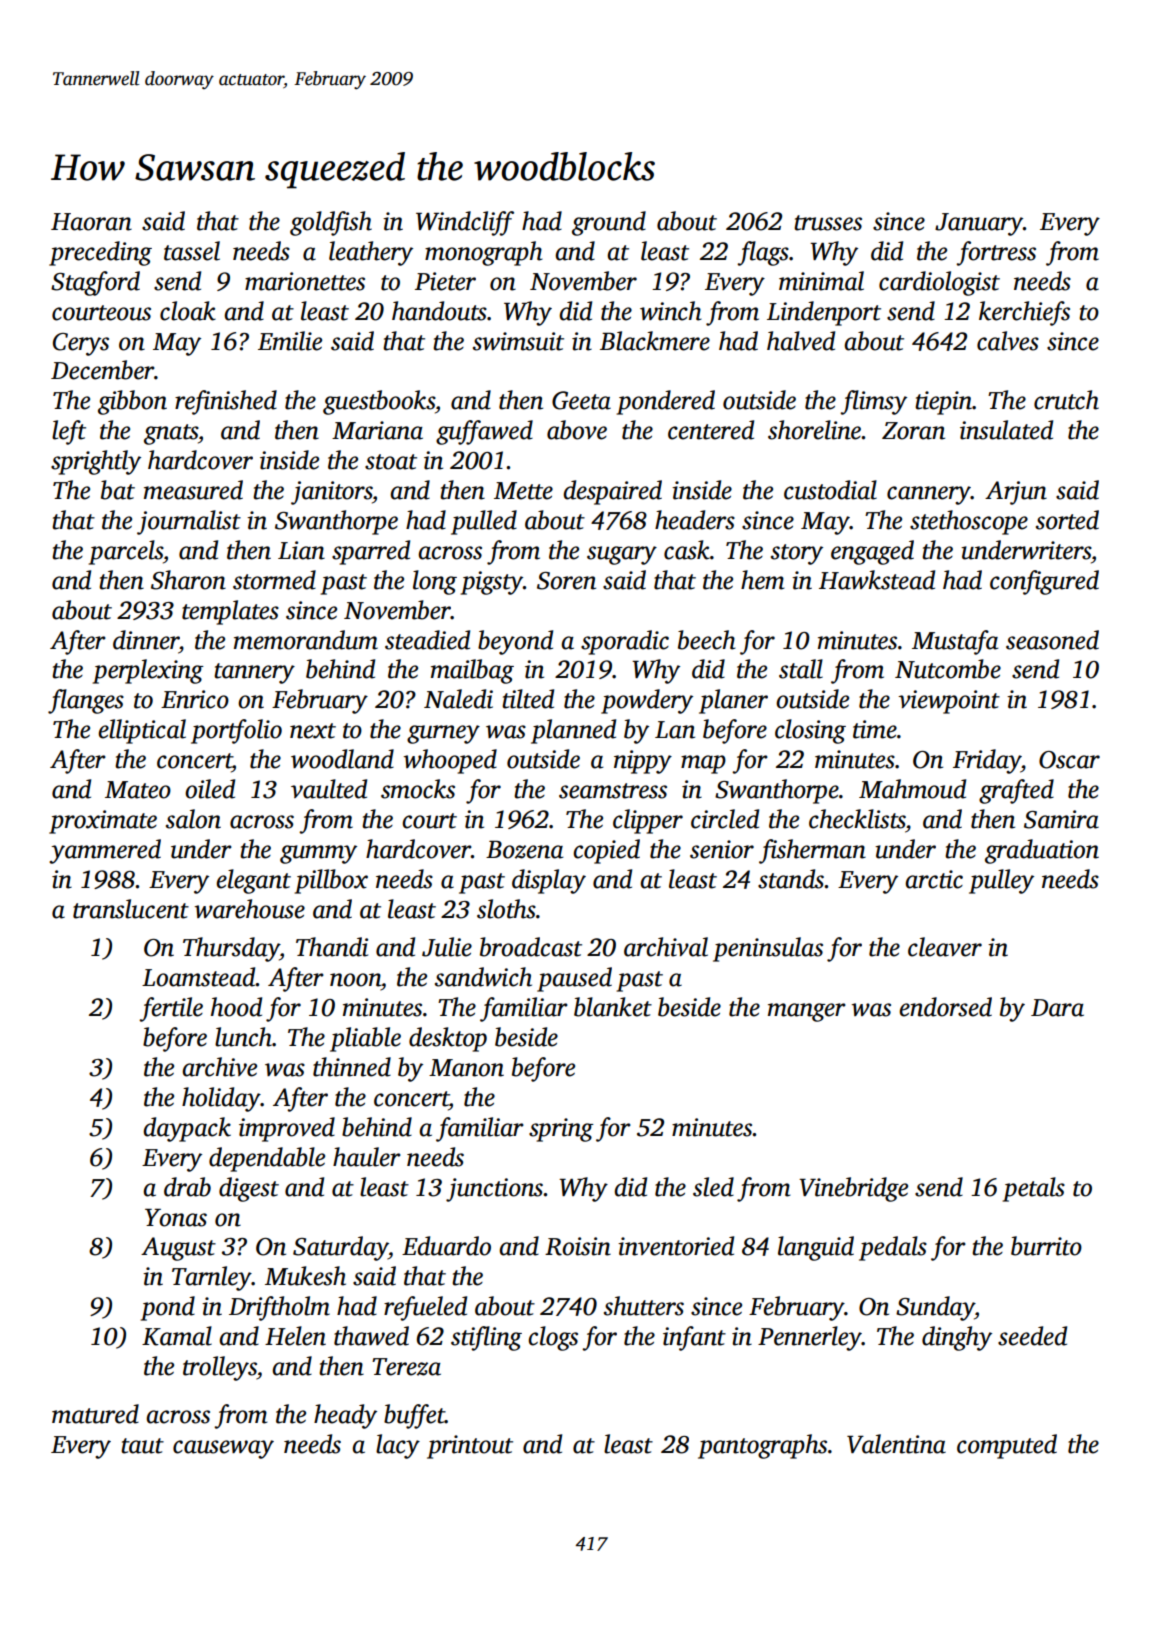 This image has height=1627, width=1151. Describe the element at coordinates (945, 947) in the image. I see `cleaver` at that location.
